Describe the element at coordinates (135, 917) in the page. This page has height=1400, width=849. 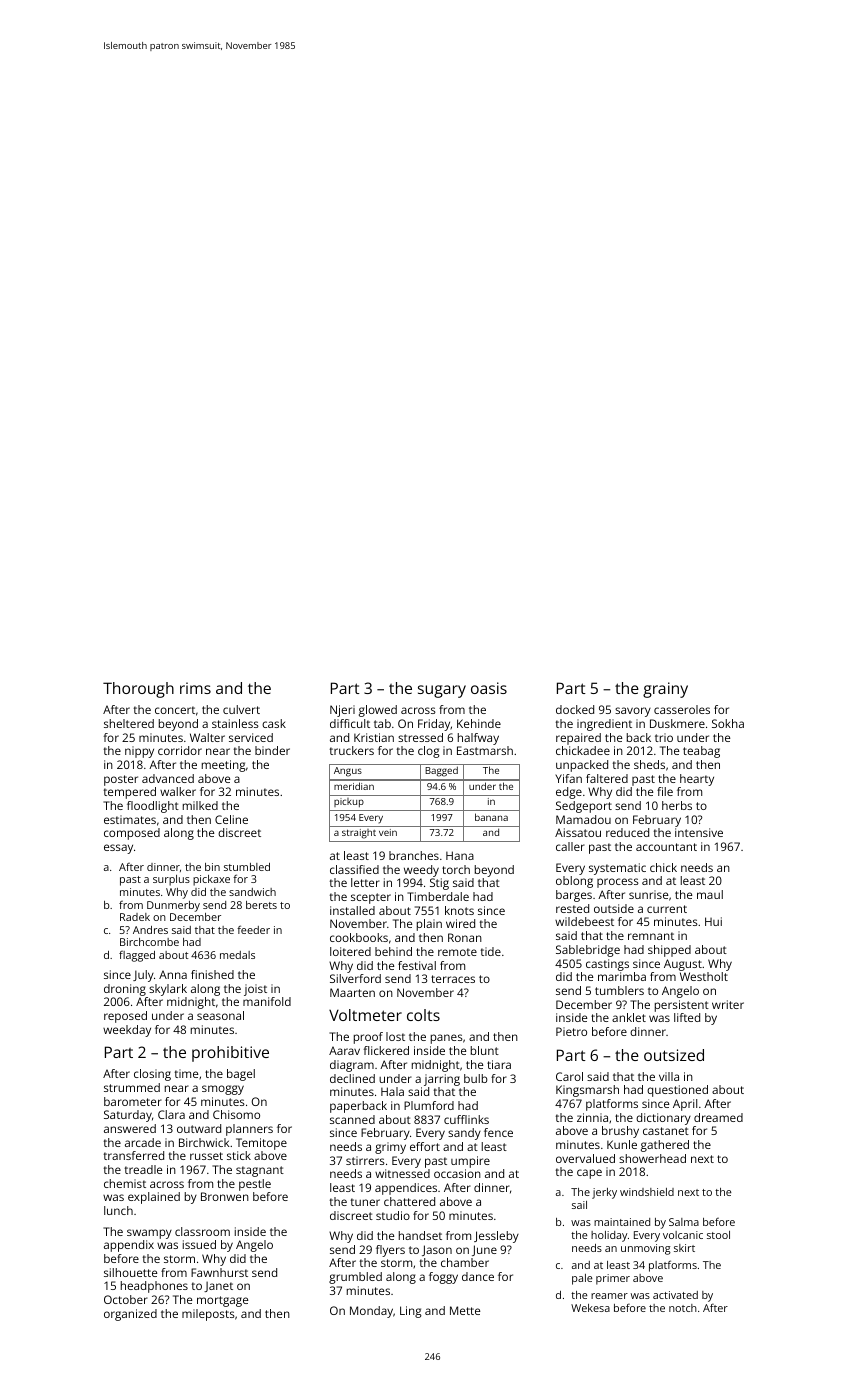
I see `Radek` at that location.
